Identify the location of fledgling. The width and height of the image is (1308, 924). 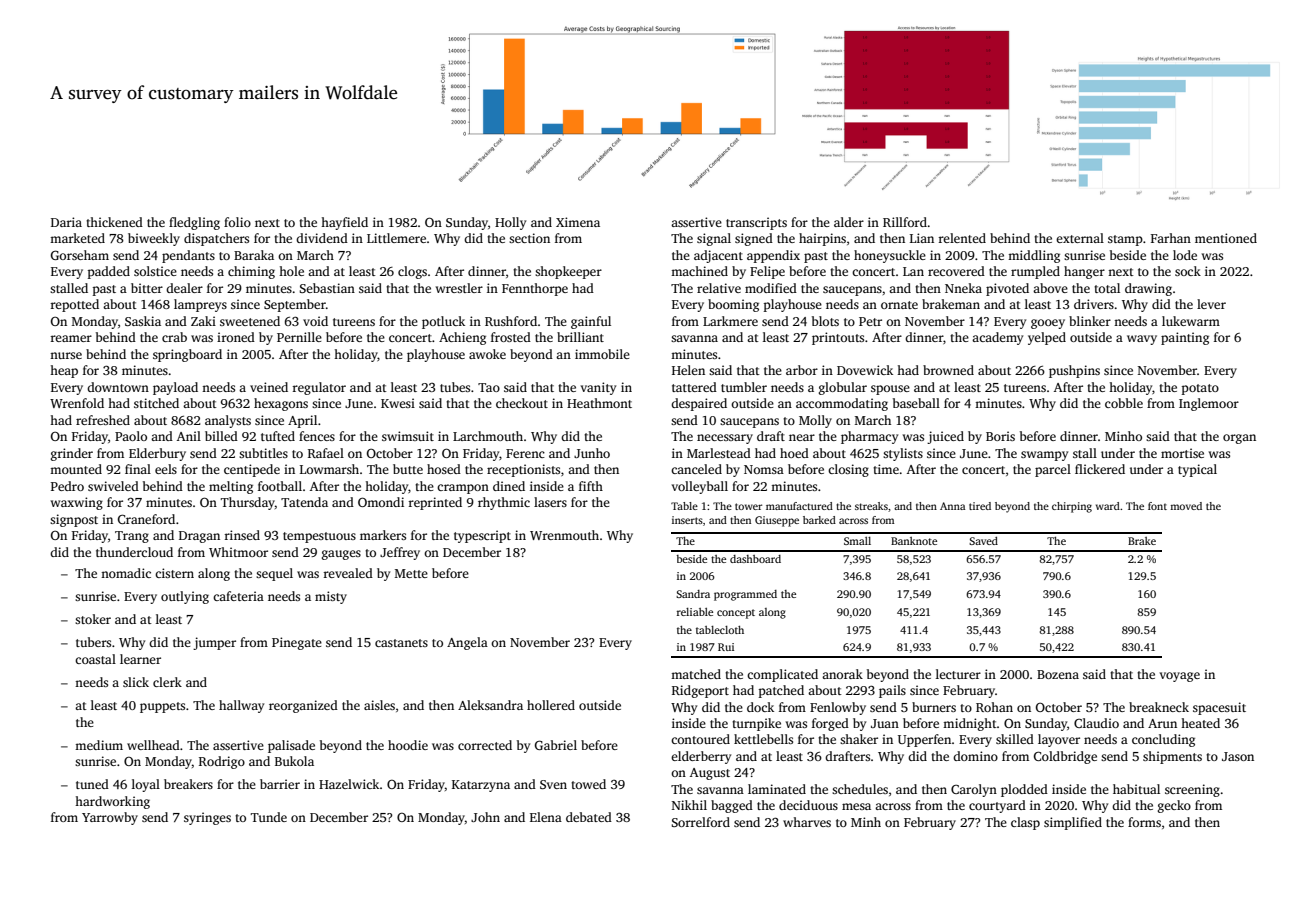
(194, 223).
